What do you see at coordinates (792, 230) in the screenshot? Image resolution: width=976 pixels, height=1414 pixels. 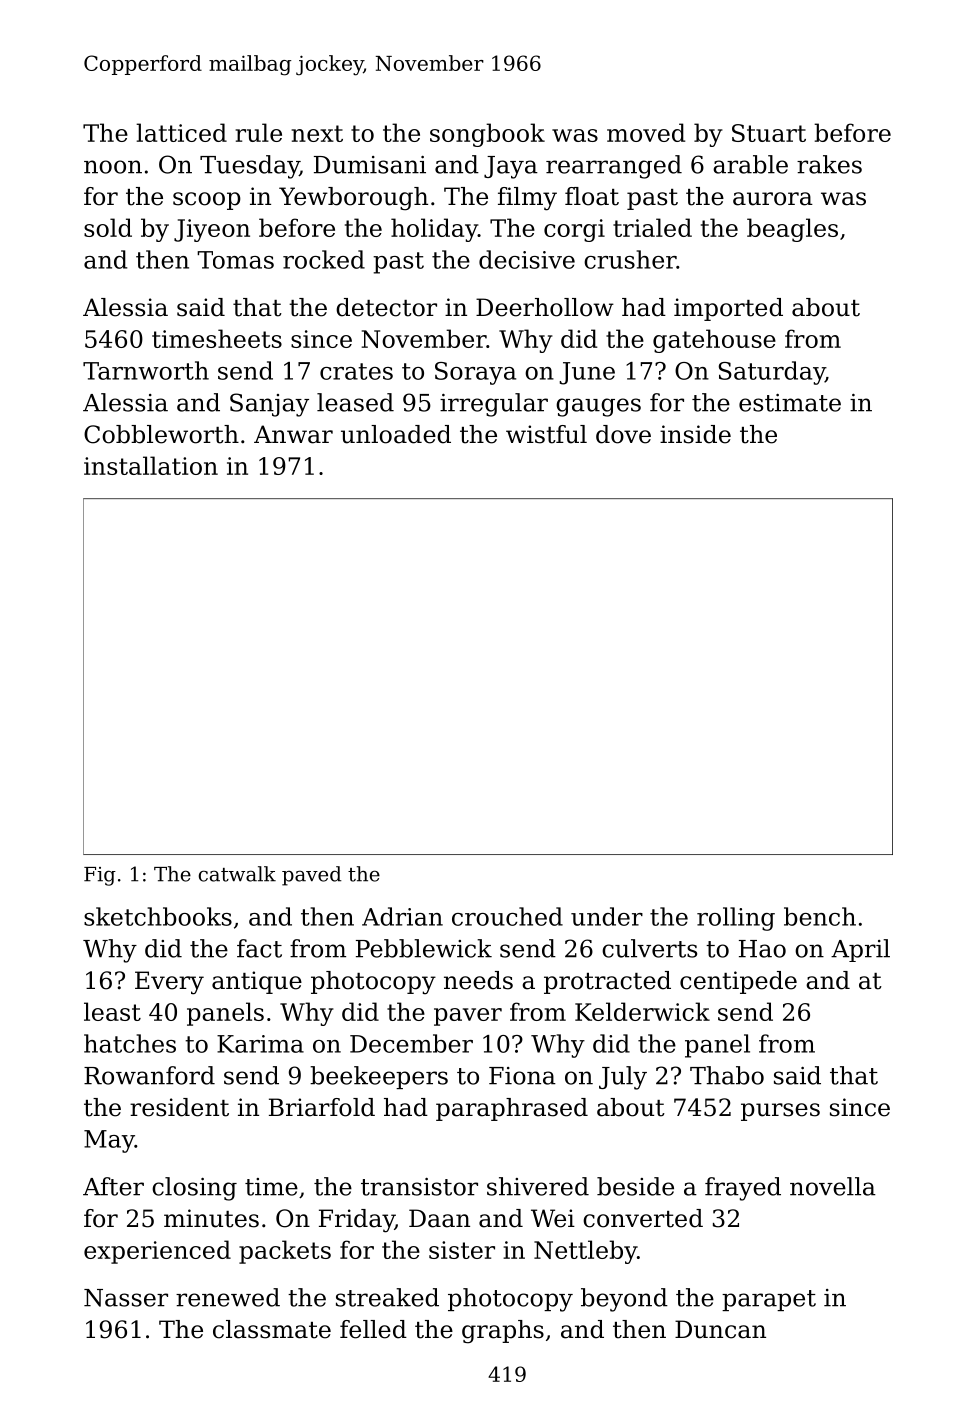 I see `beagles` at bounding box center [792, 230].
